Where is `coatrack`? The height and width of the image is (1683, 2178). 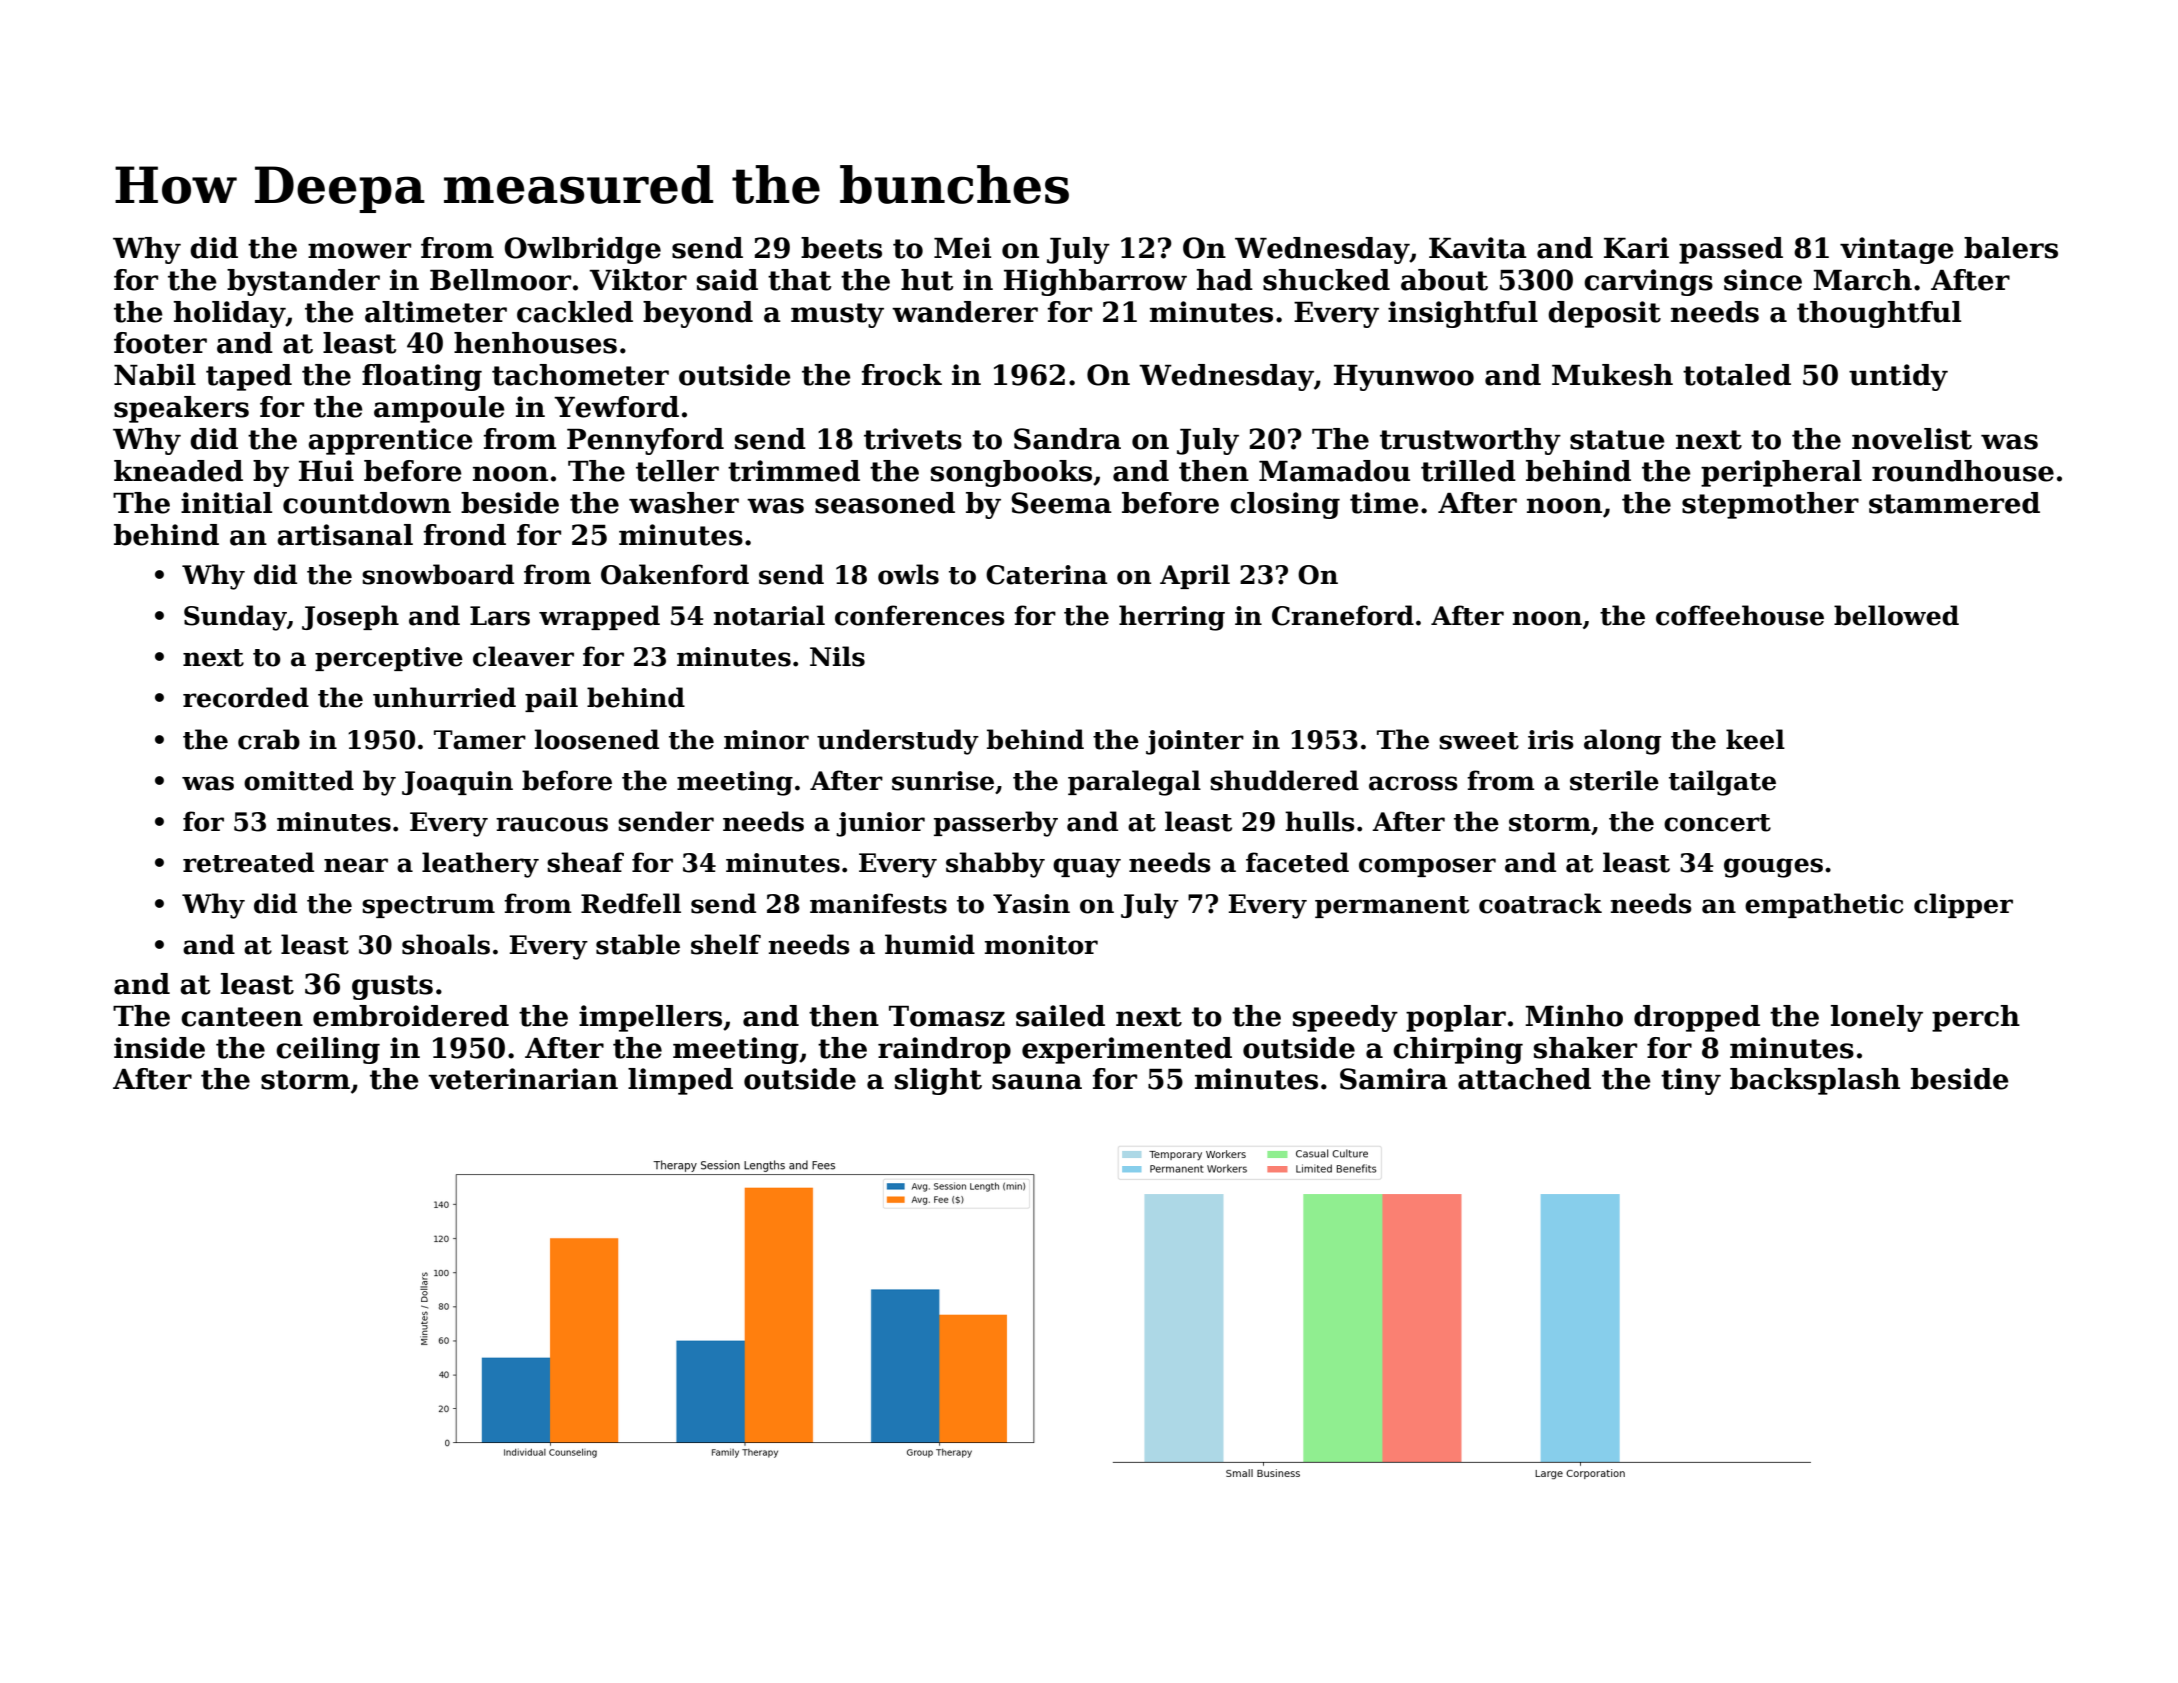 coatrack is located at coordinates (1540, 903).
